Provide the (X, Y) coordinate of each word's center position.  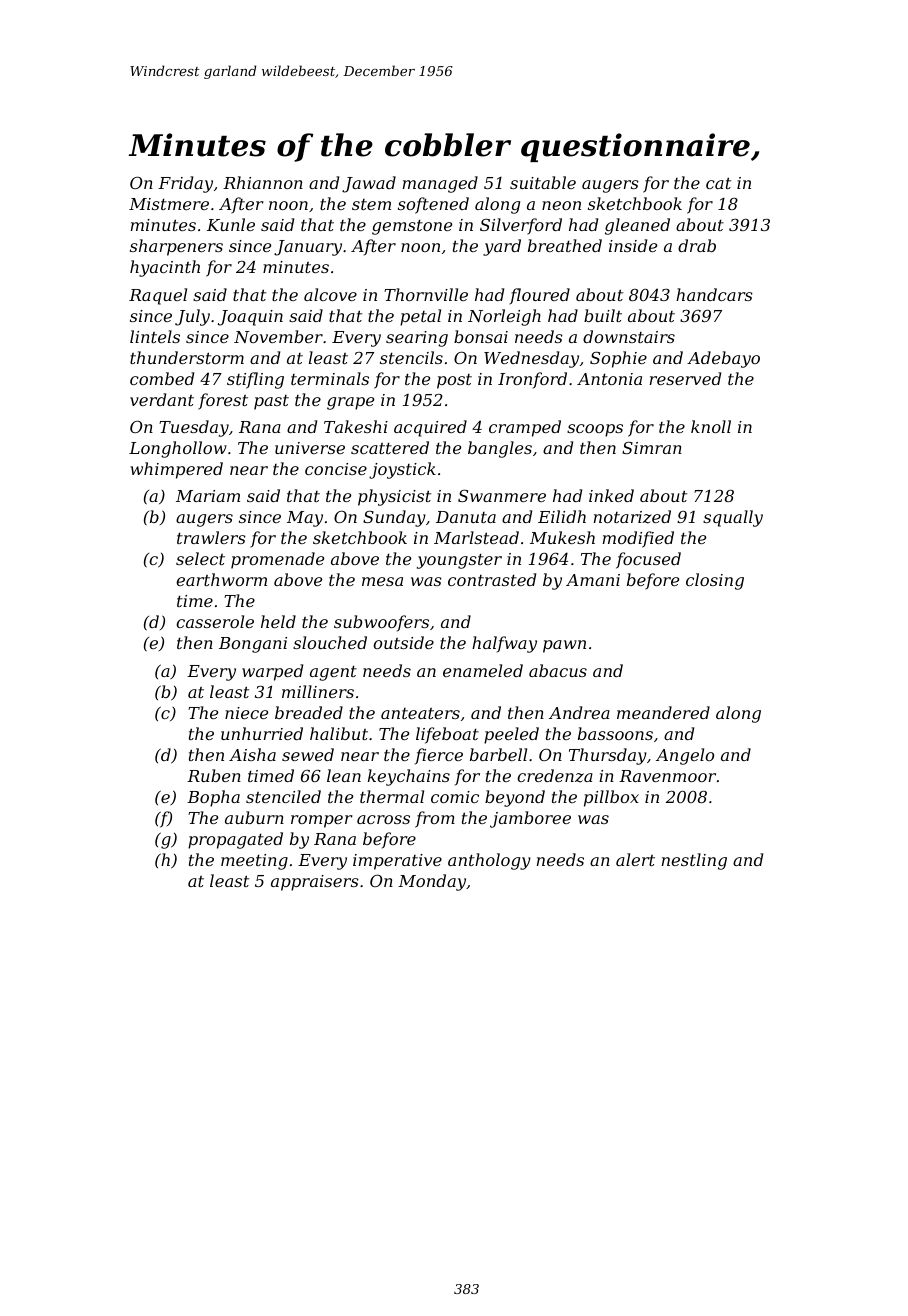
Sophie (618, 359)
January (308, 248)
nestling (694, 861)
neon (561, 205)
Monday (432, 882)
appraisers (315, 883)
